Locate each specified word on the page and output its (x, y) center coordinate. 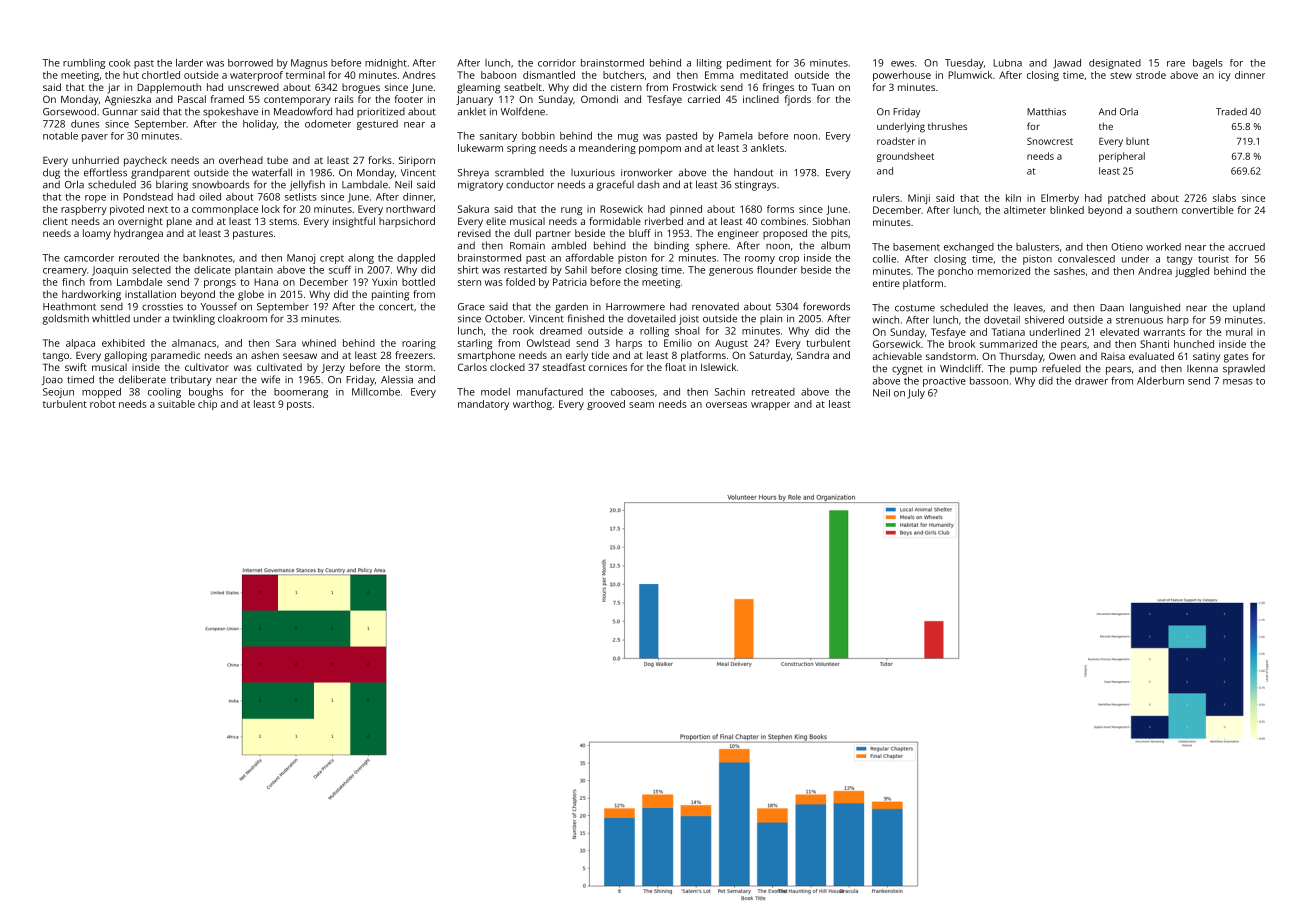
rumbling (84, 64)
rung (571, 211)
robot (103, 404)
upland (1249, 308)
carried (704, 99)
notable (60, 136)
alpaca (80, 344)
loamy (97, 234)
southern (1156, 210)
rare (1176, 64)
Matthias (1046, 112)
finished (585, 318)
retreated (773, 392)
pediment (749, 64)
